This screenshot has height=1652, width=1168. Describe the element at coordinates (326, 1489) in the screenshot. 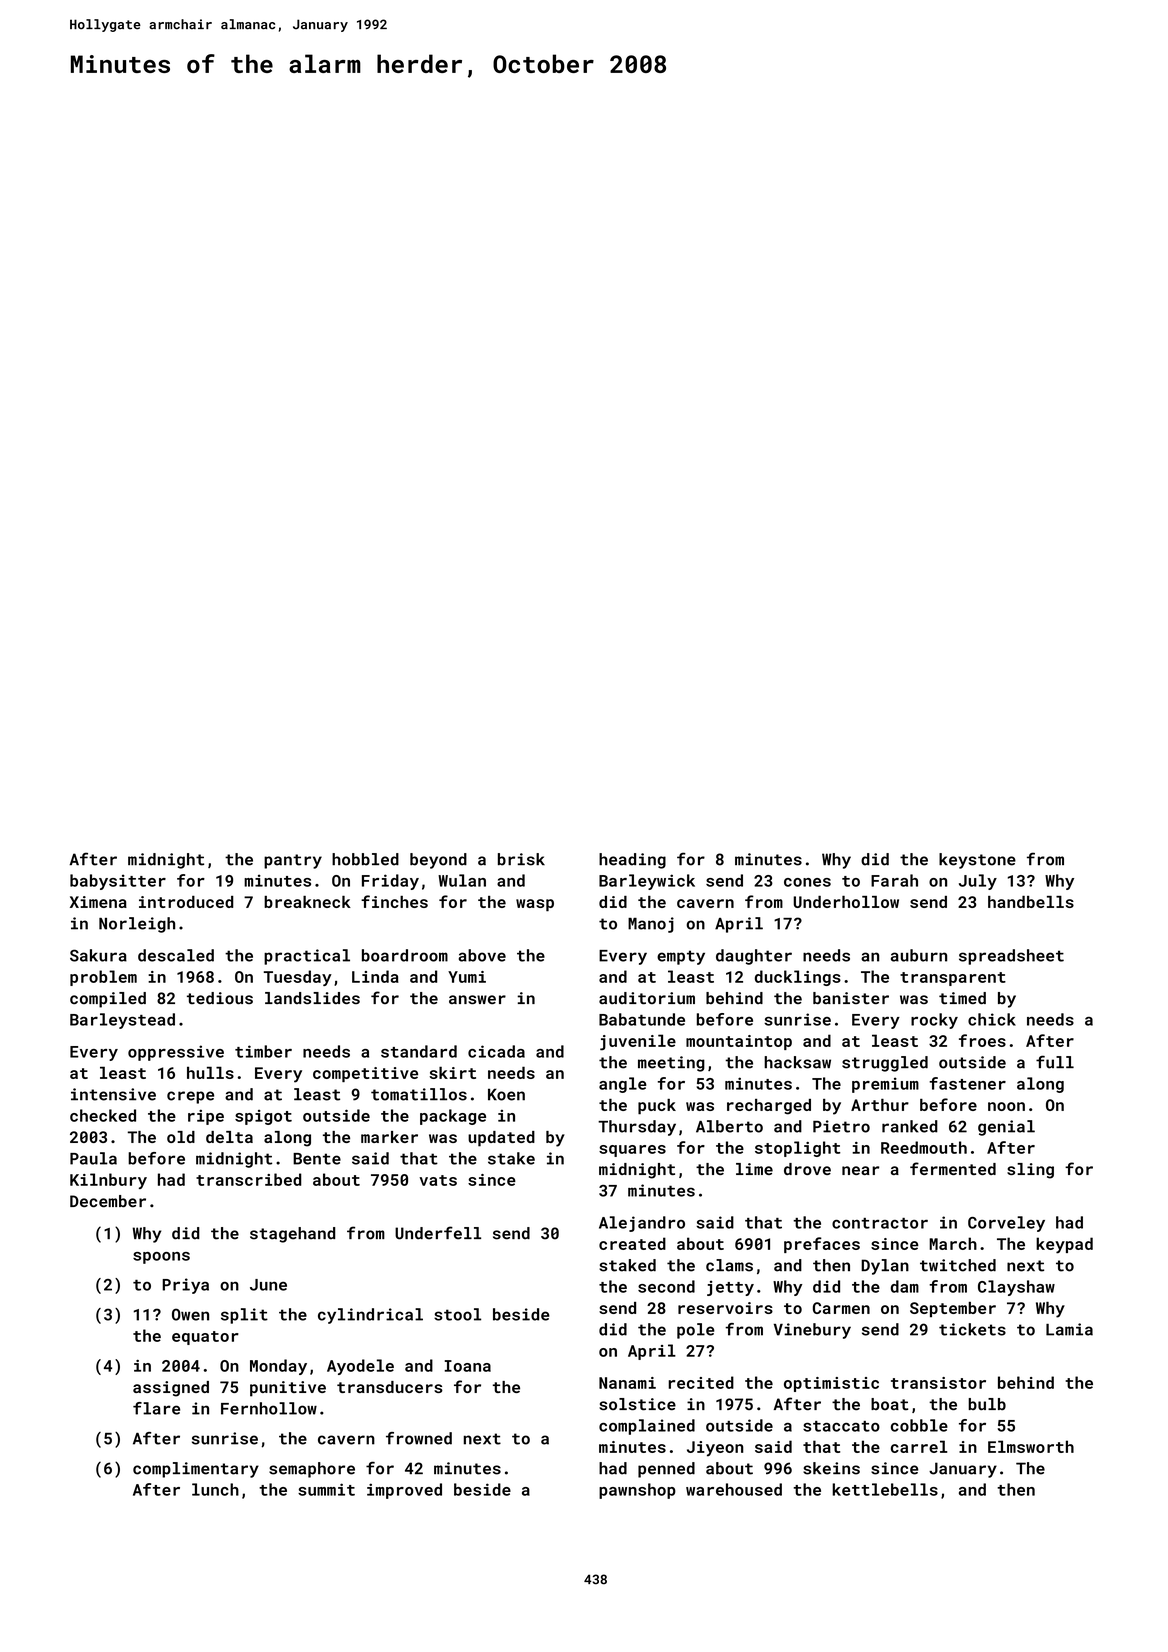

I see `summit` at that location.
